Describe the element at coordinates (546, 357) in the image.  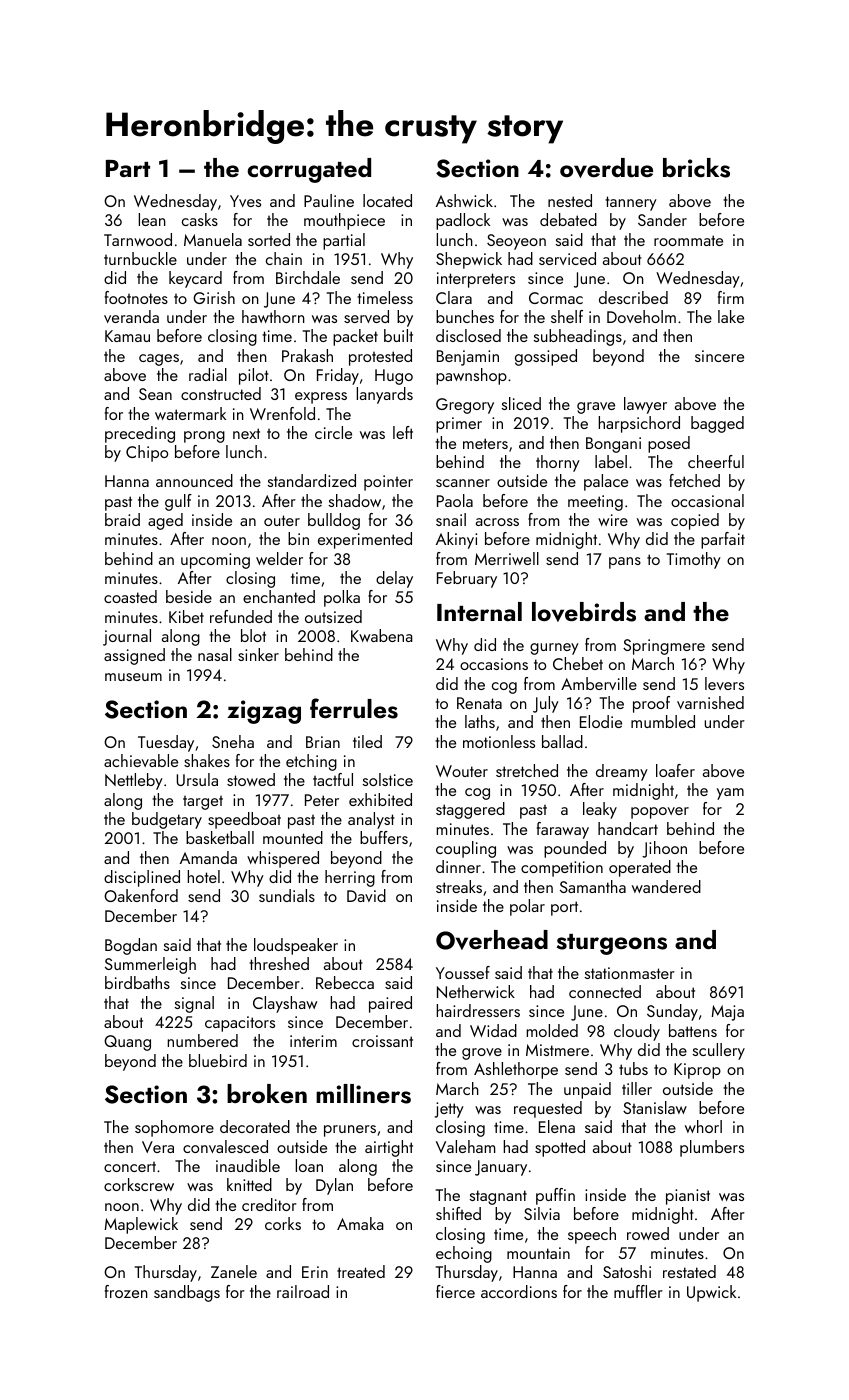
I see `gossiped` at that location.
